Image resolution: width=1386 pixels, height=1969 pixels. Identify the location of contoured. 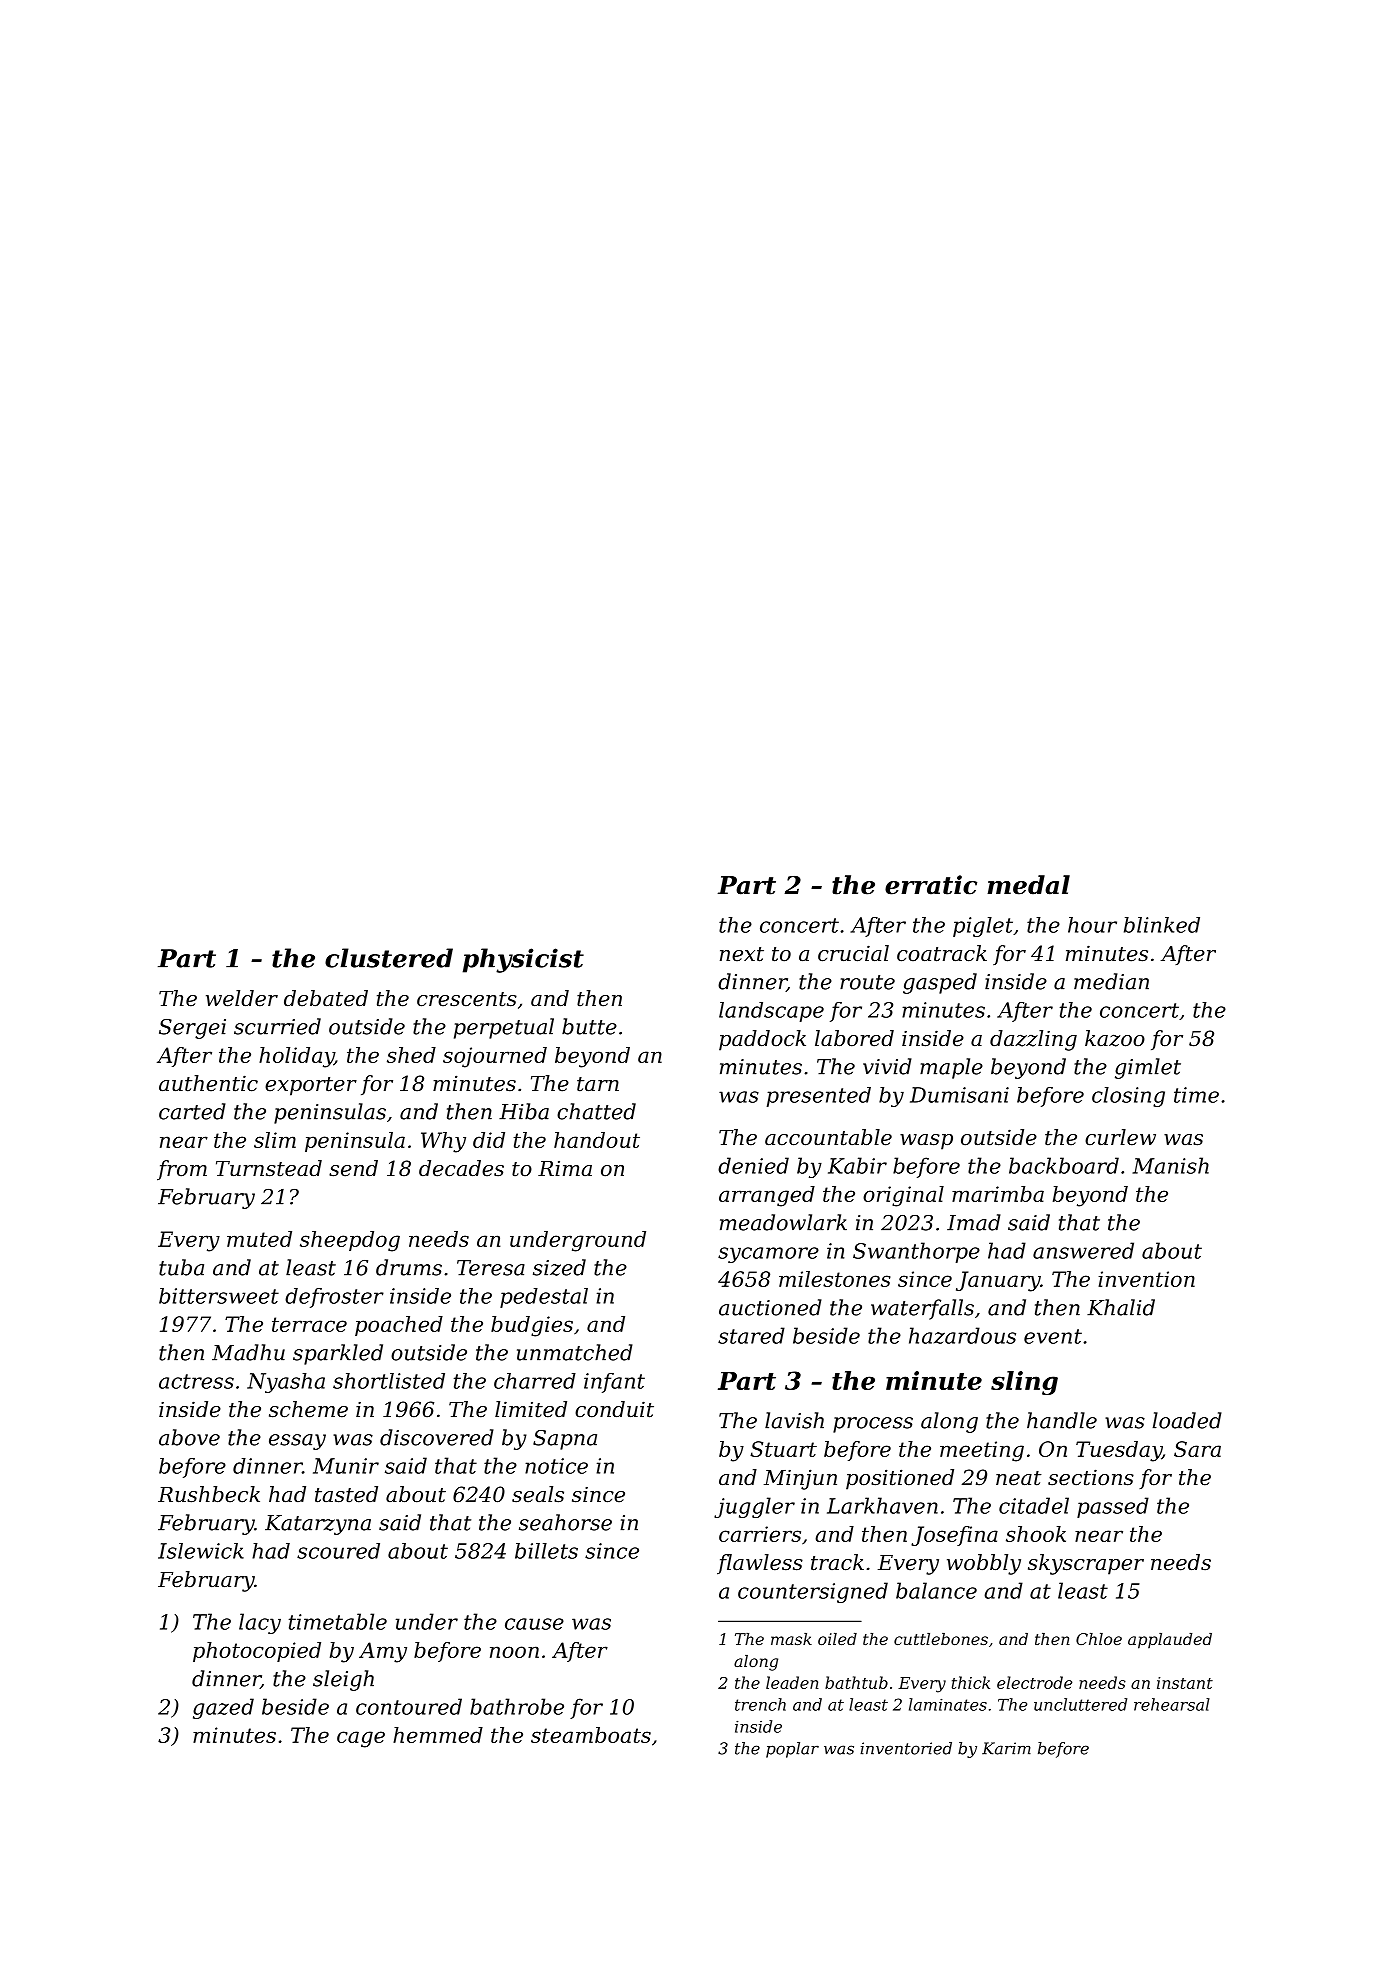
(409, 1706).
